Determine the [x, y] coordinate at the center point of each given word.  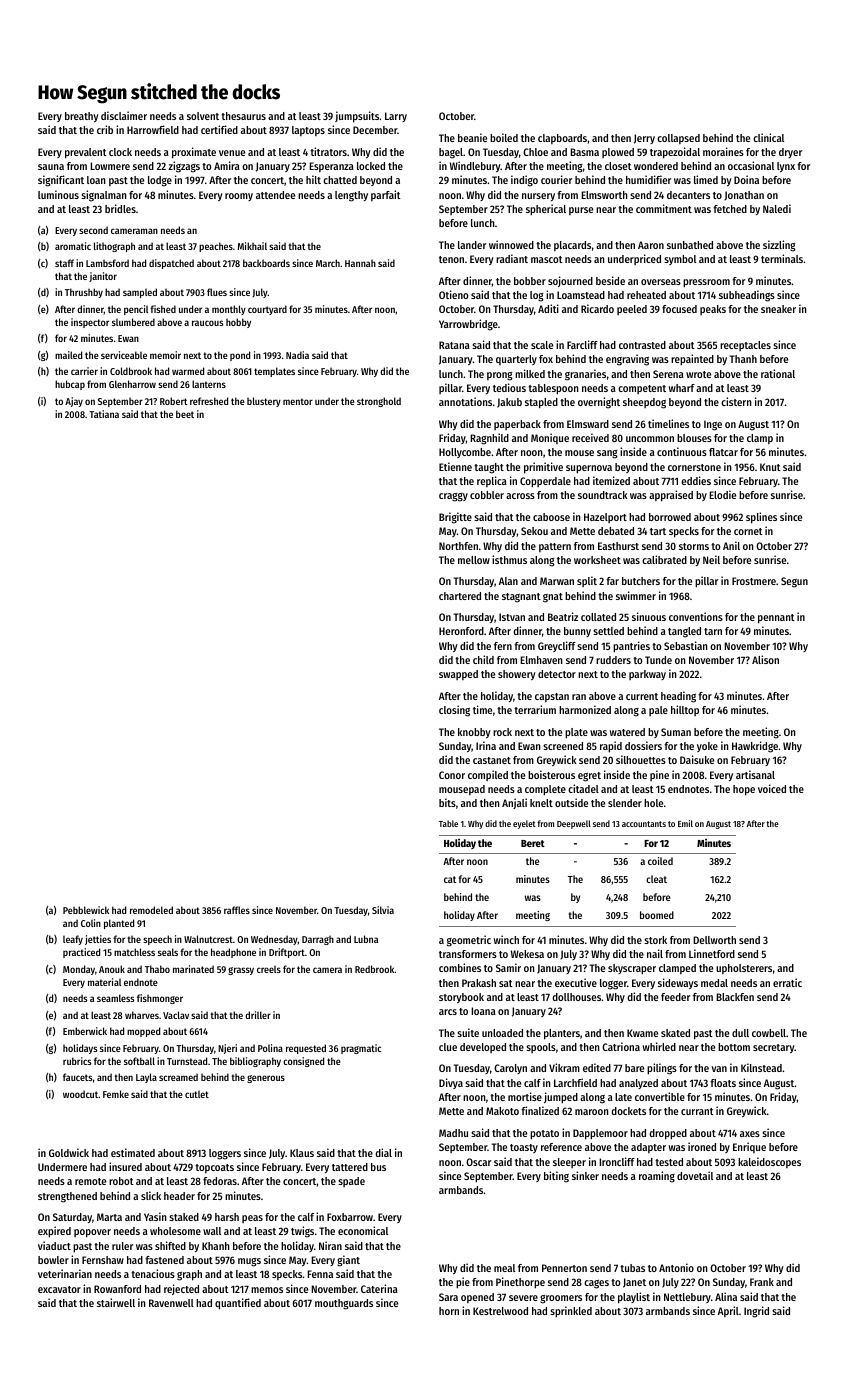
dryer [790, 153]
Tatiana [104, 414]
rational [778, 373]
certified [219, 129]
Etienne [455, 466]
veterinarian [65, 1273]
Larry [396, 117]
